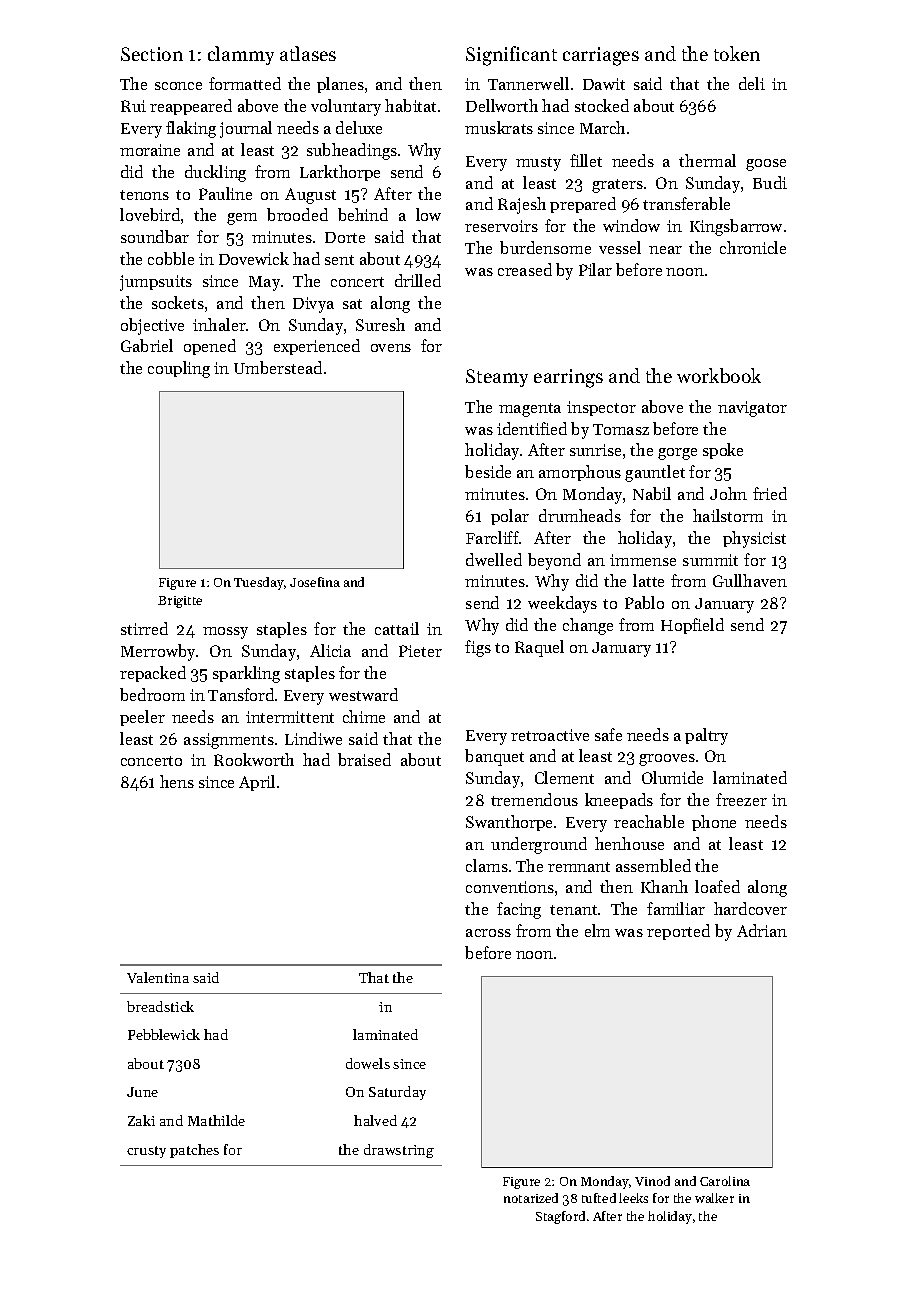  What do you see at coordinates (264, 283) in the page?
I see `May` at bounding box center [264, 283].
